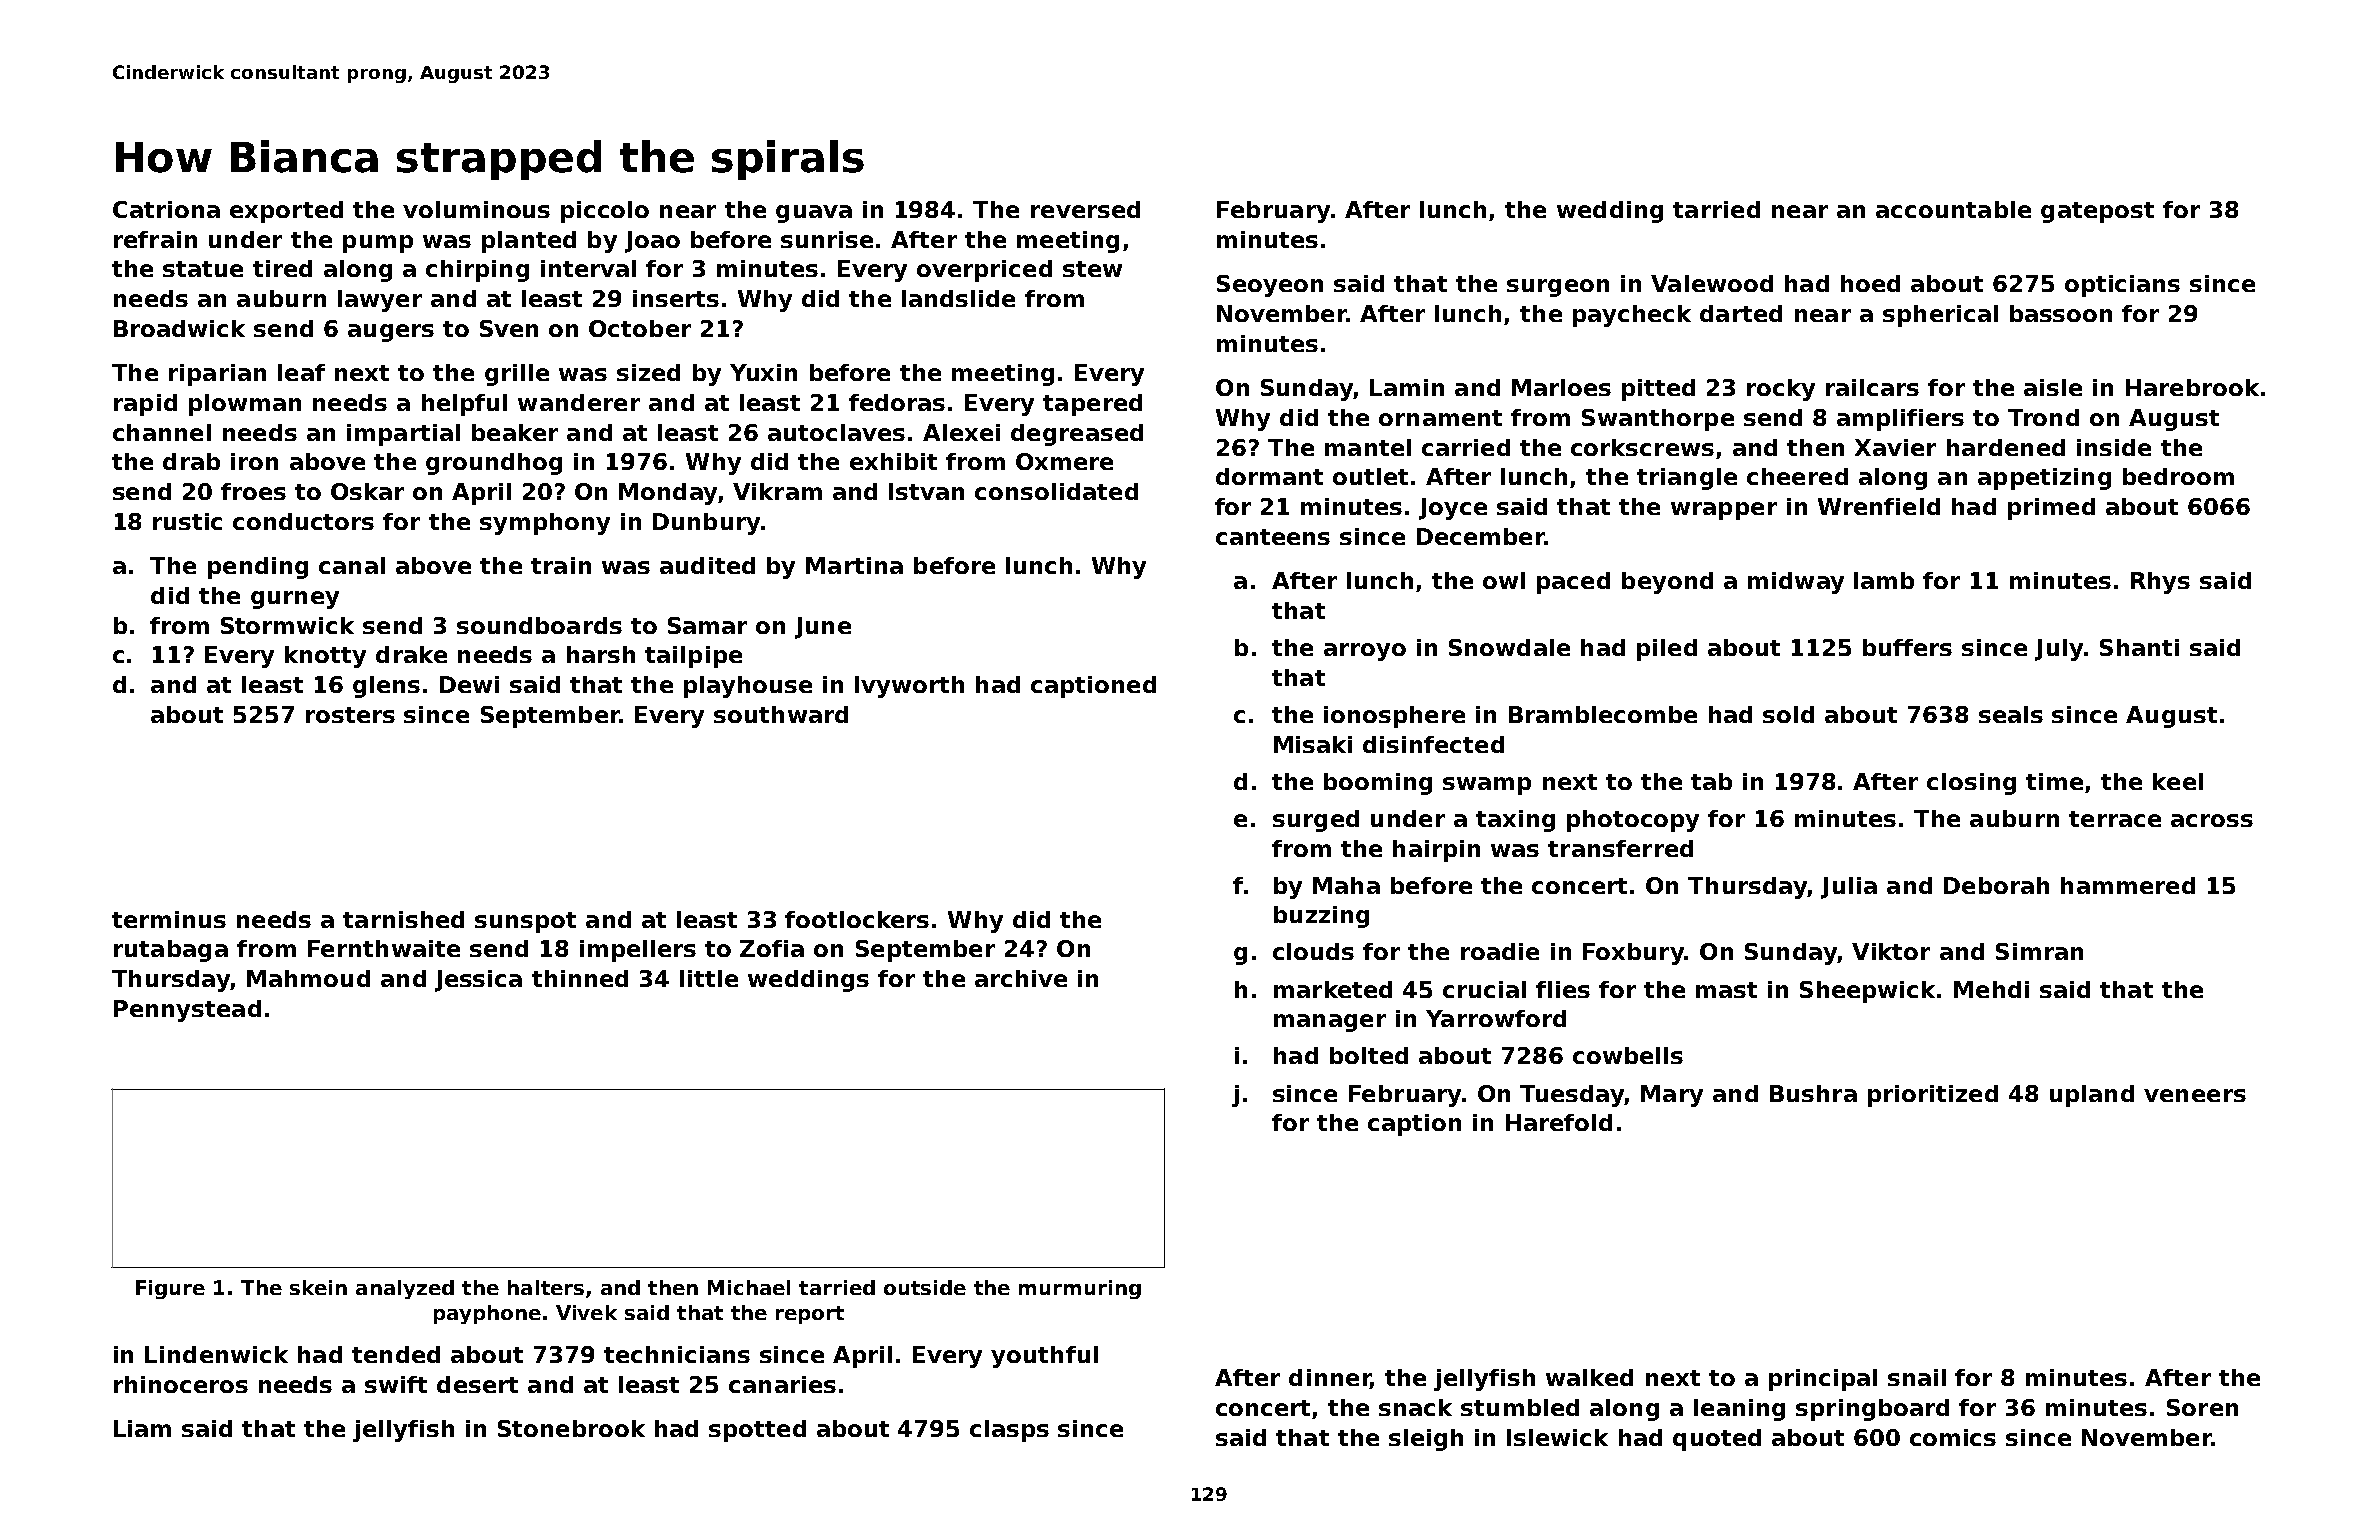  Describe the element at coordinates (166, 209) in the page. I see `Catriona` at that location.
